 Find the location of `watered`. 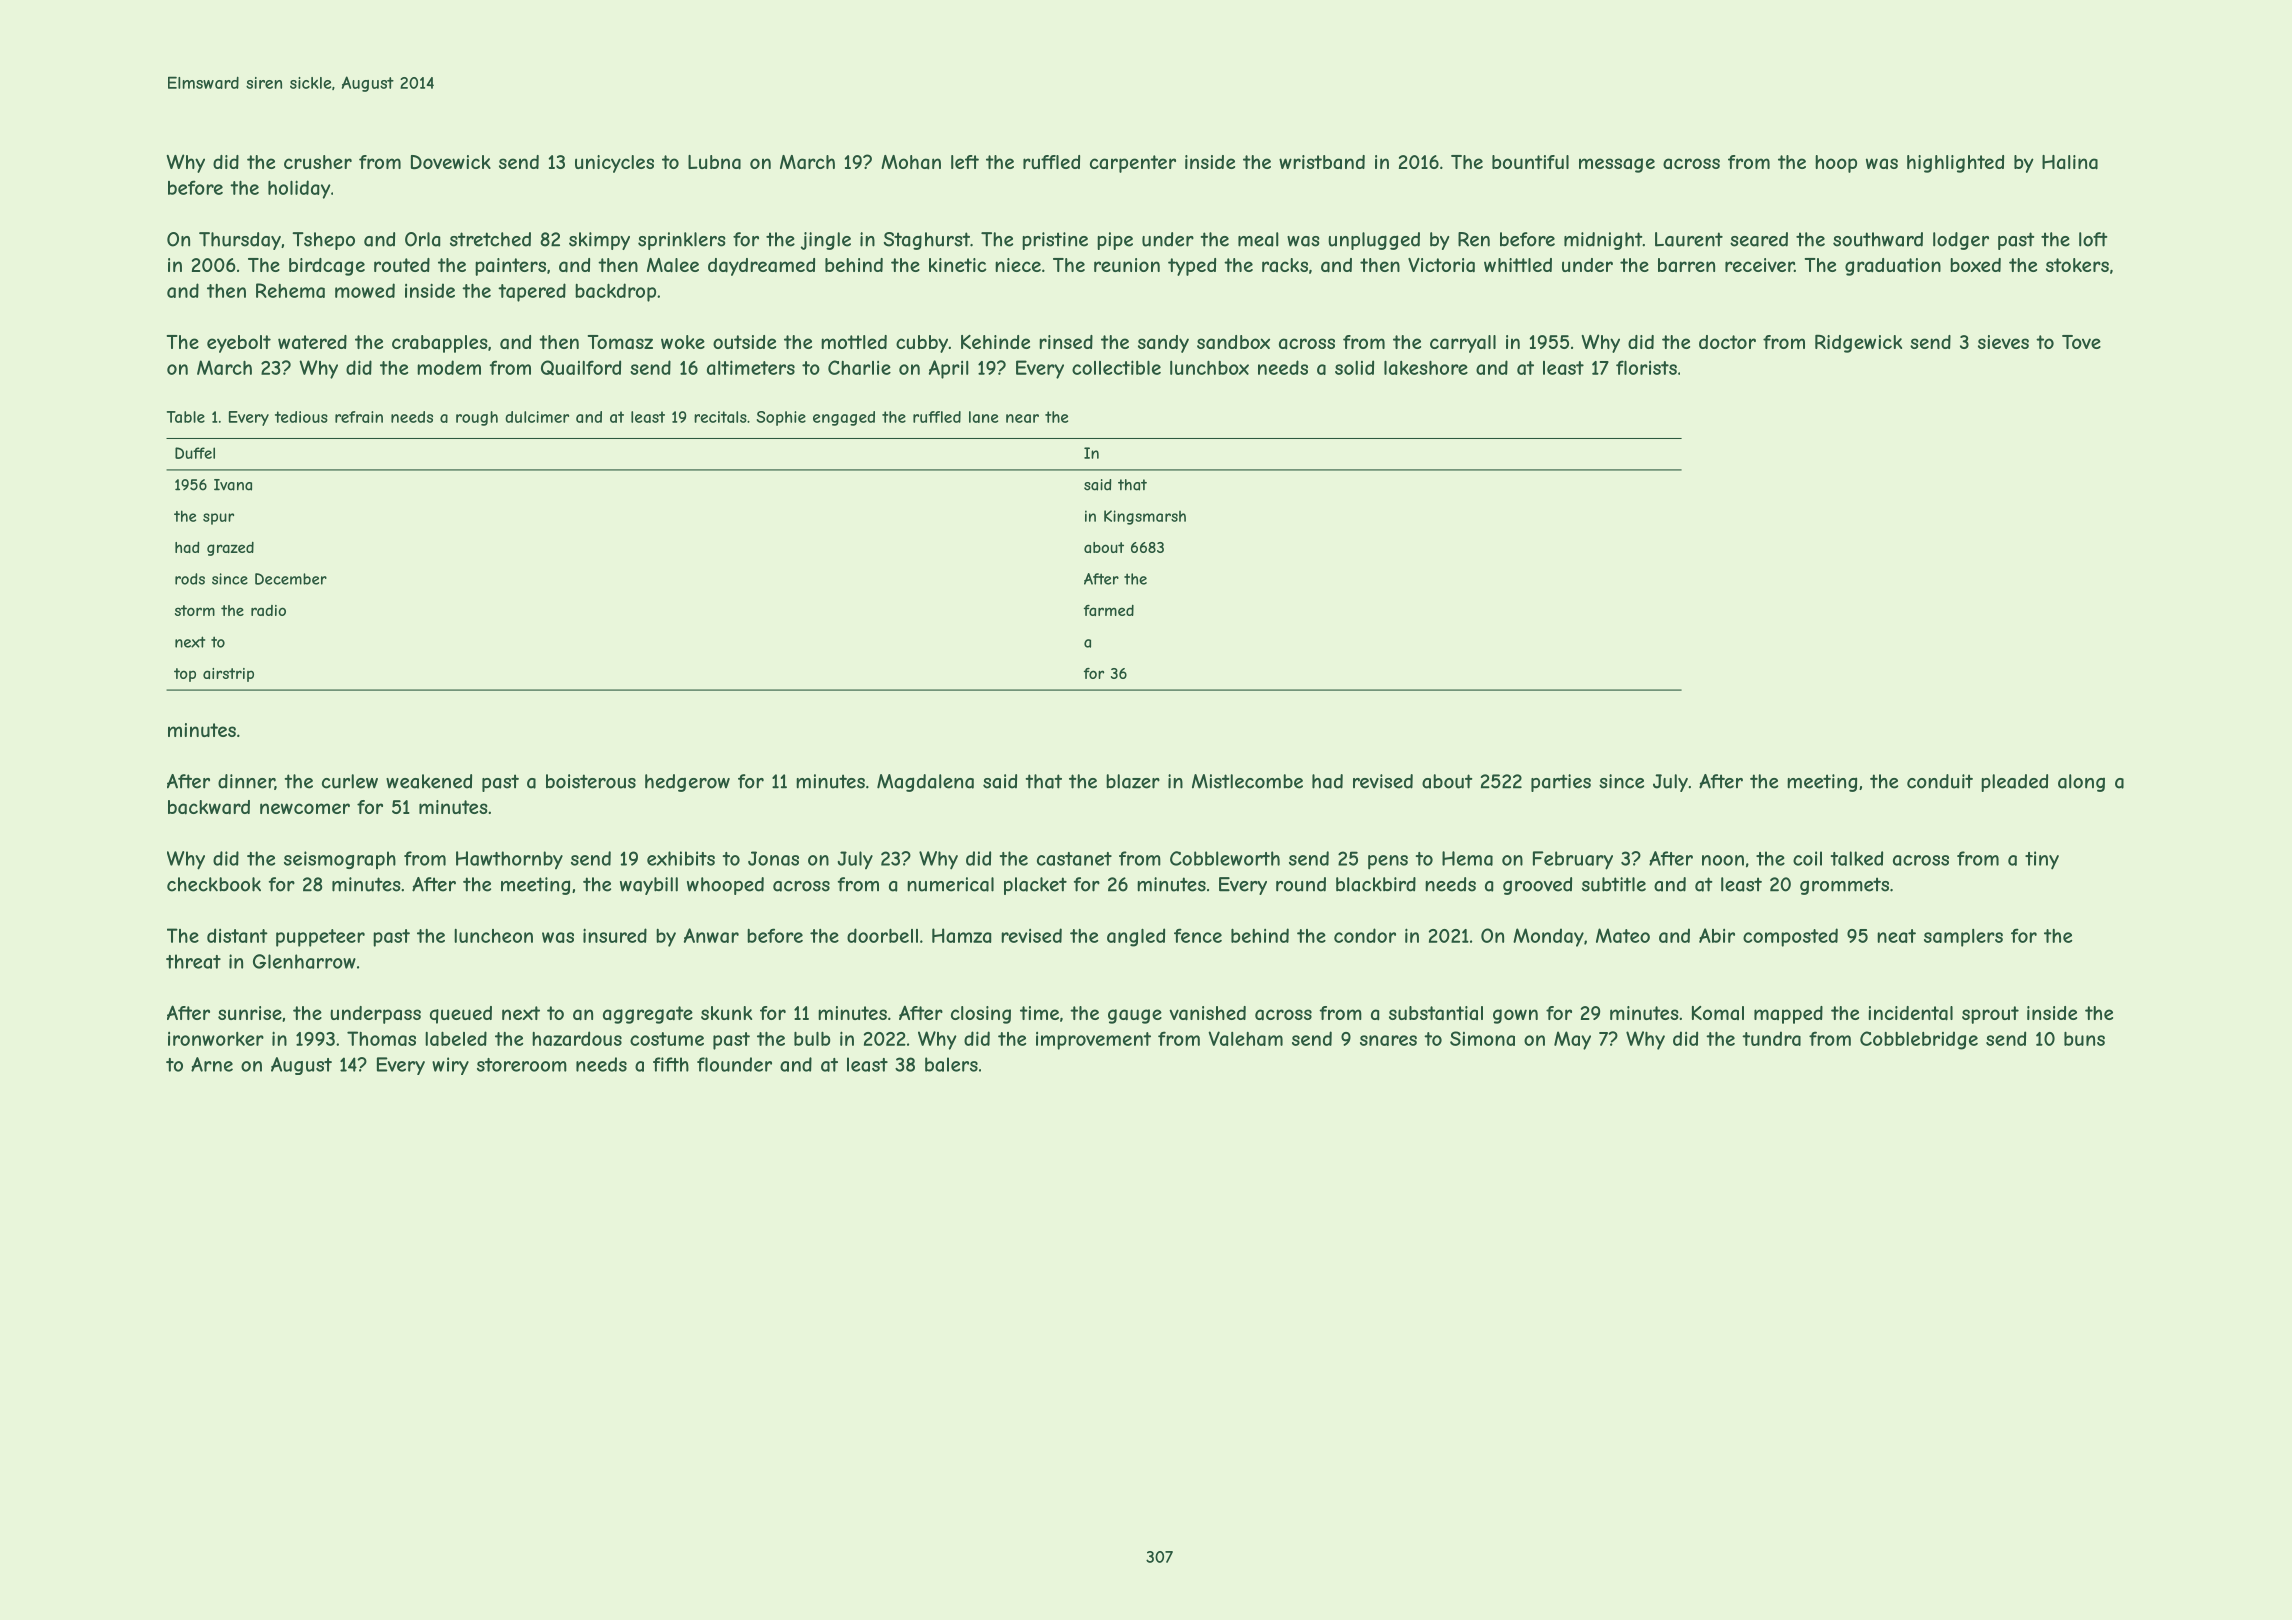

watered is located at coordinates (312, 342).
